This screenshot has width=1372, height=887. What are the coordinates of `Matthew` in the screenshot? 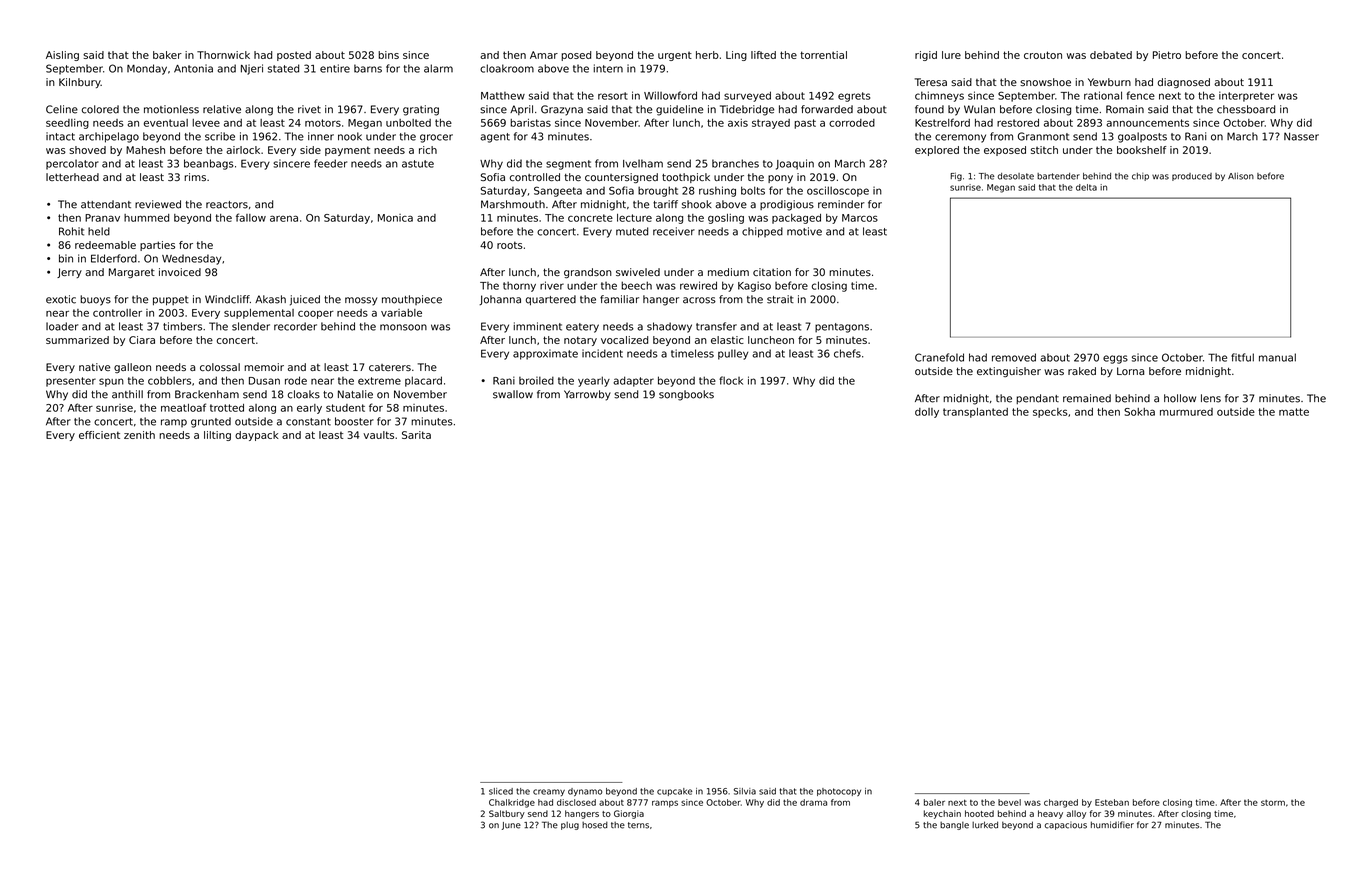 It's located at (503, 96).
